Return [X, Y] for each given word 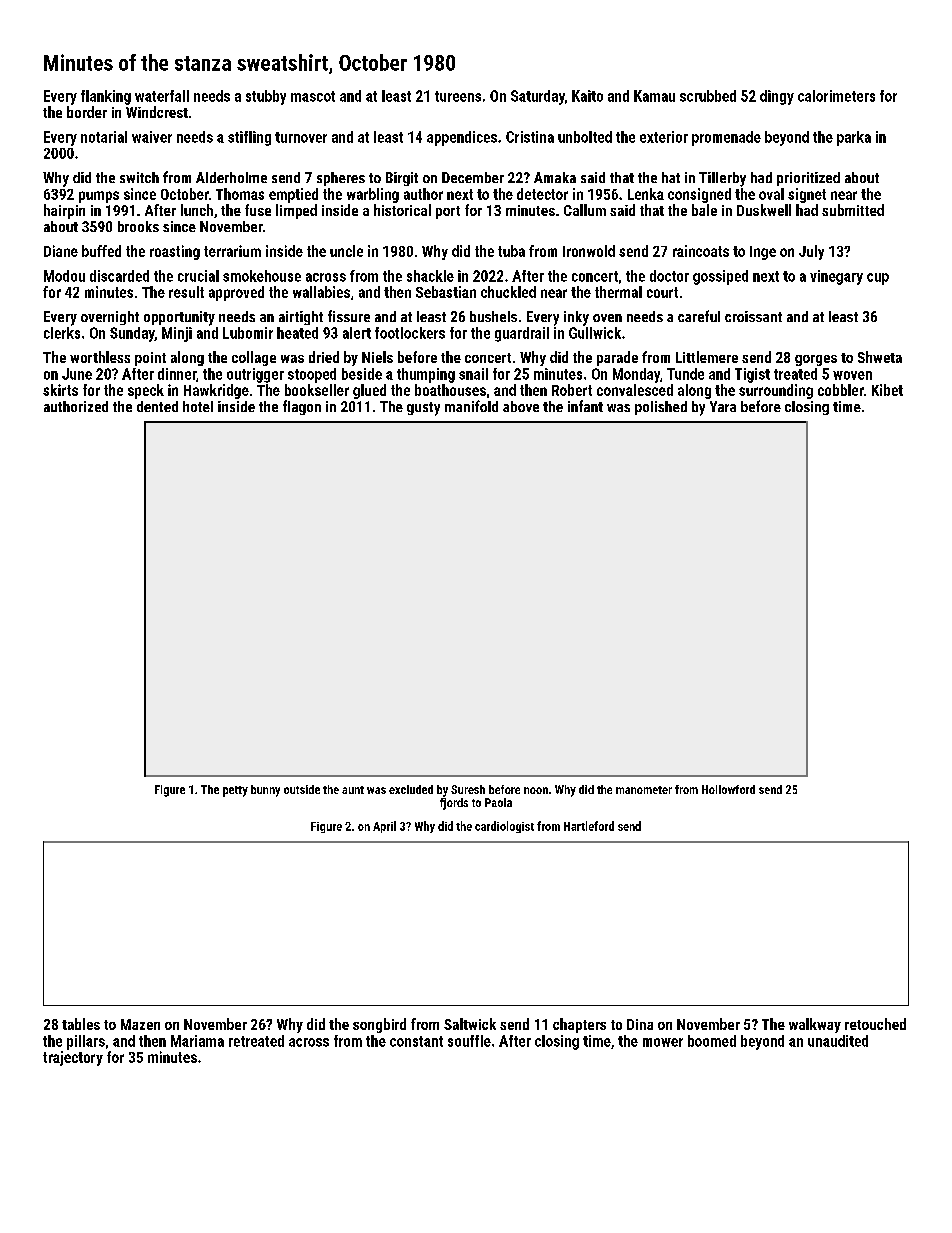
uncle [346, 251]
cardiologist [504, 827]
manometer [644, 790]
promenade [726, 138]
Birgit [402, 179]
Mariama [197, 1041]
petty [235, 791]
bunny [265, 791]
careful [699, 316]
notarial [104, 137]
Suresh [468, 789]
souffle [469, 1041]
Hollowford [728, 789]
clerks [62, 333]
